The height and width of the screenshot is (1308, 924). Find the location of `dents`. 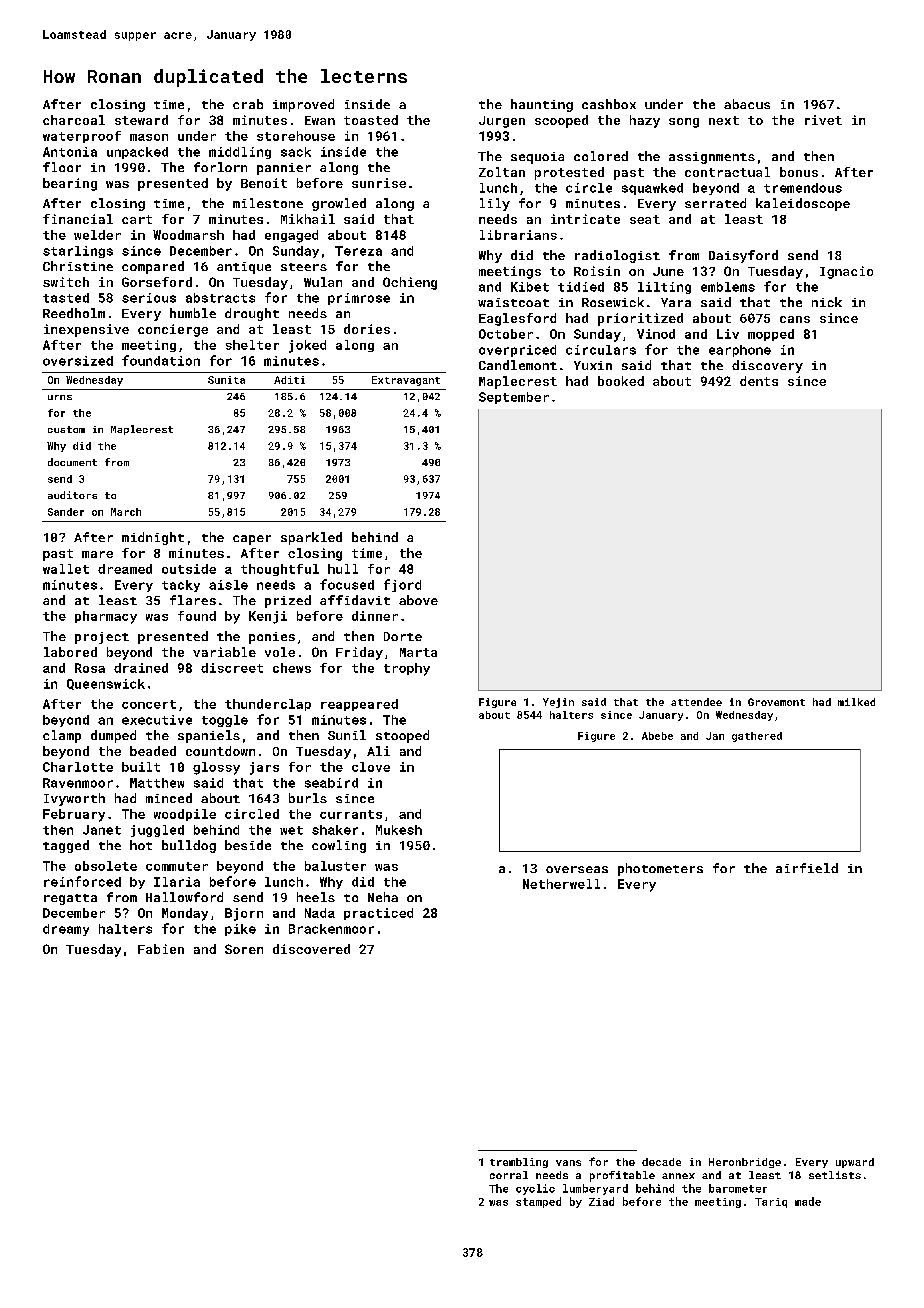

dents is located at coordinates (759, 381).
